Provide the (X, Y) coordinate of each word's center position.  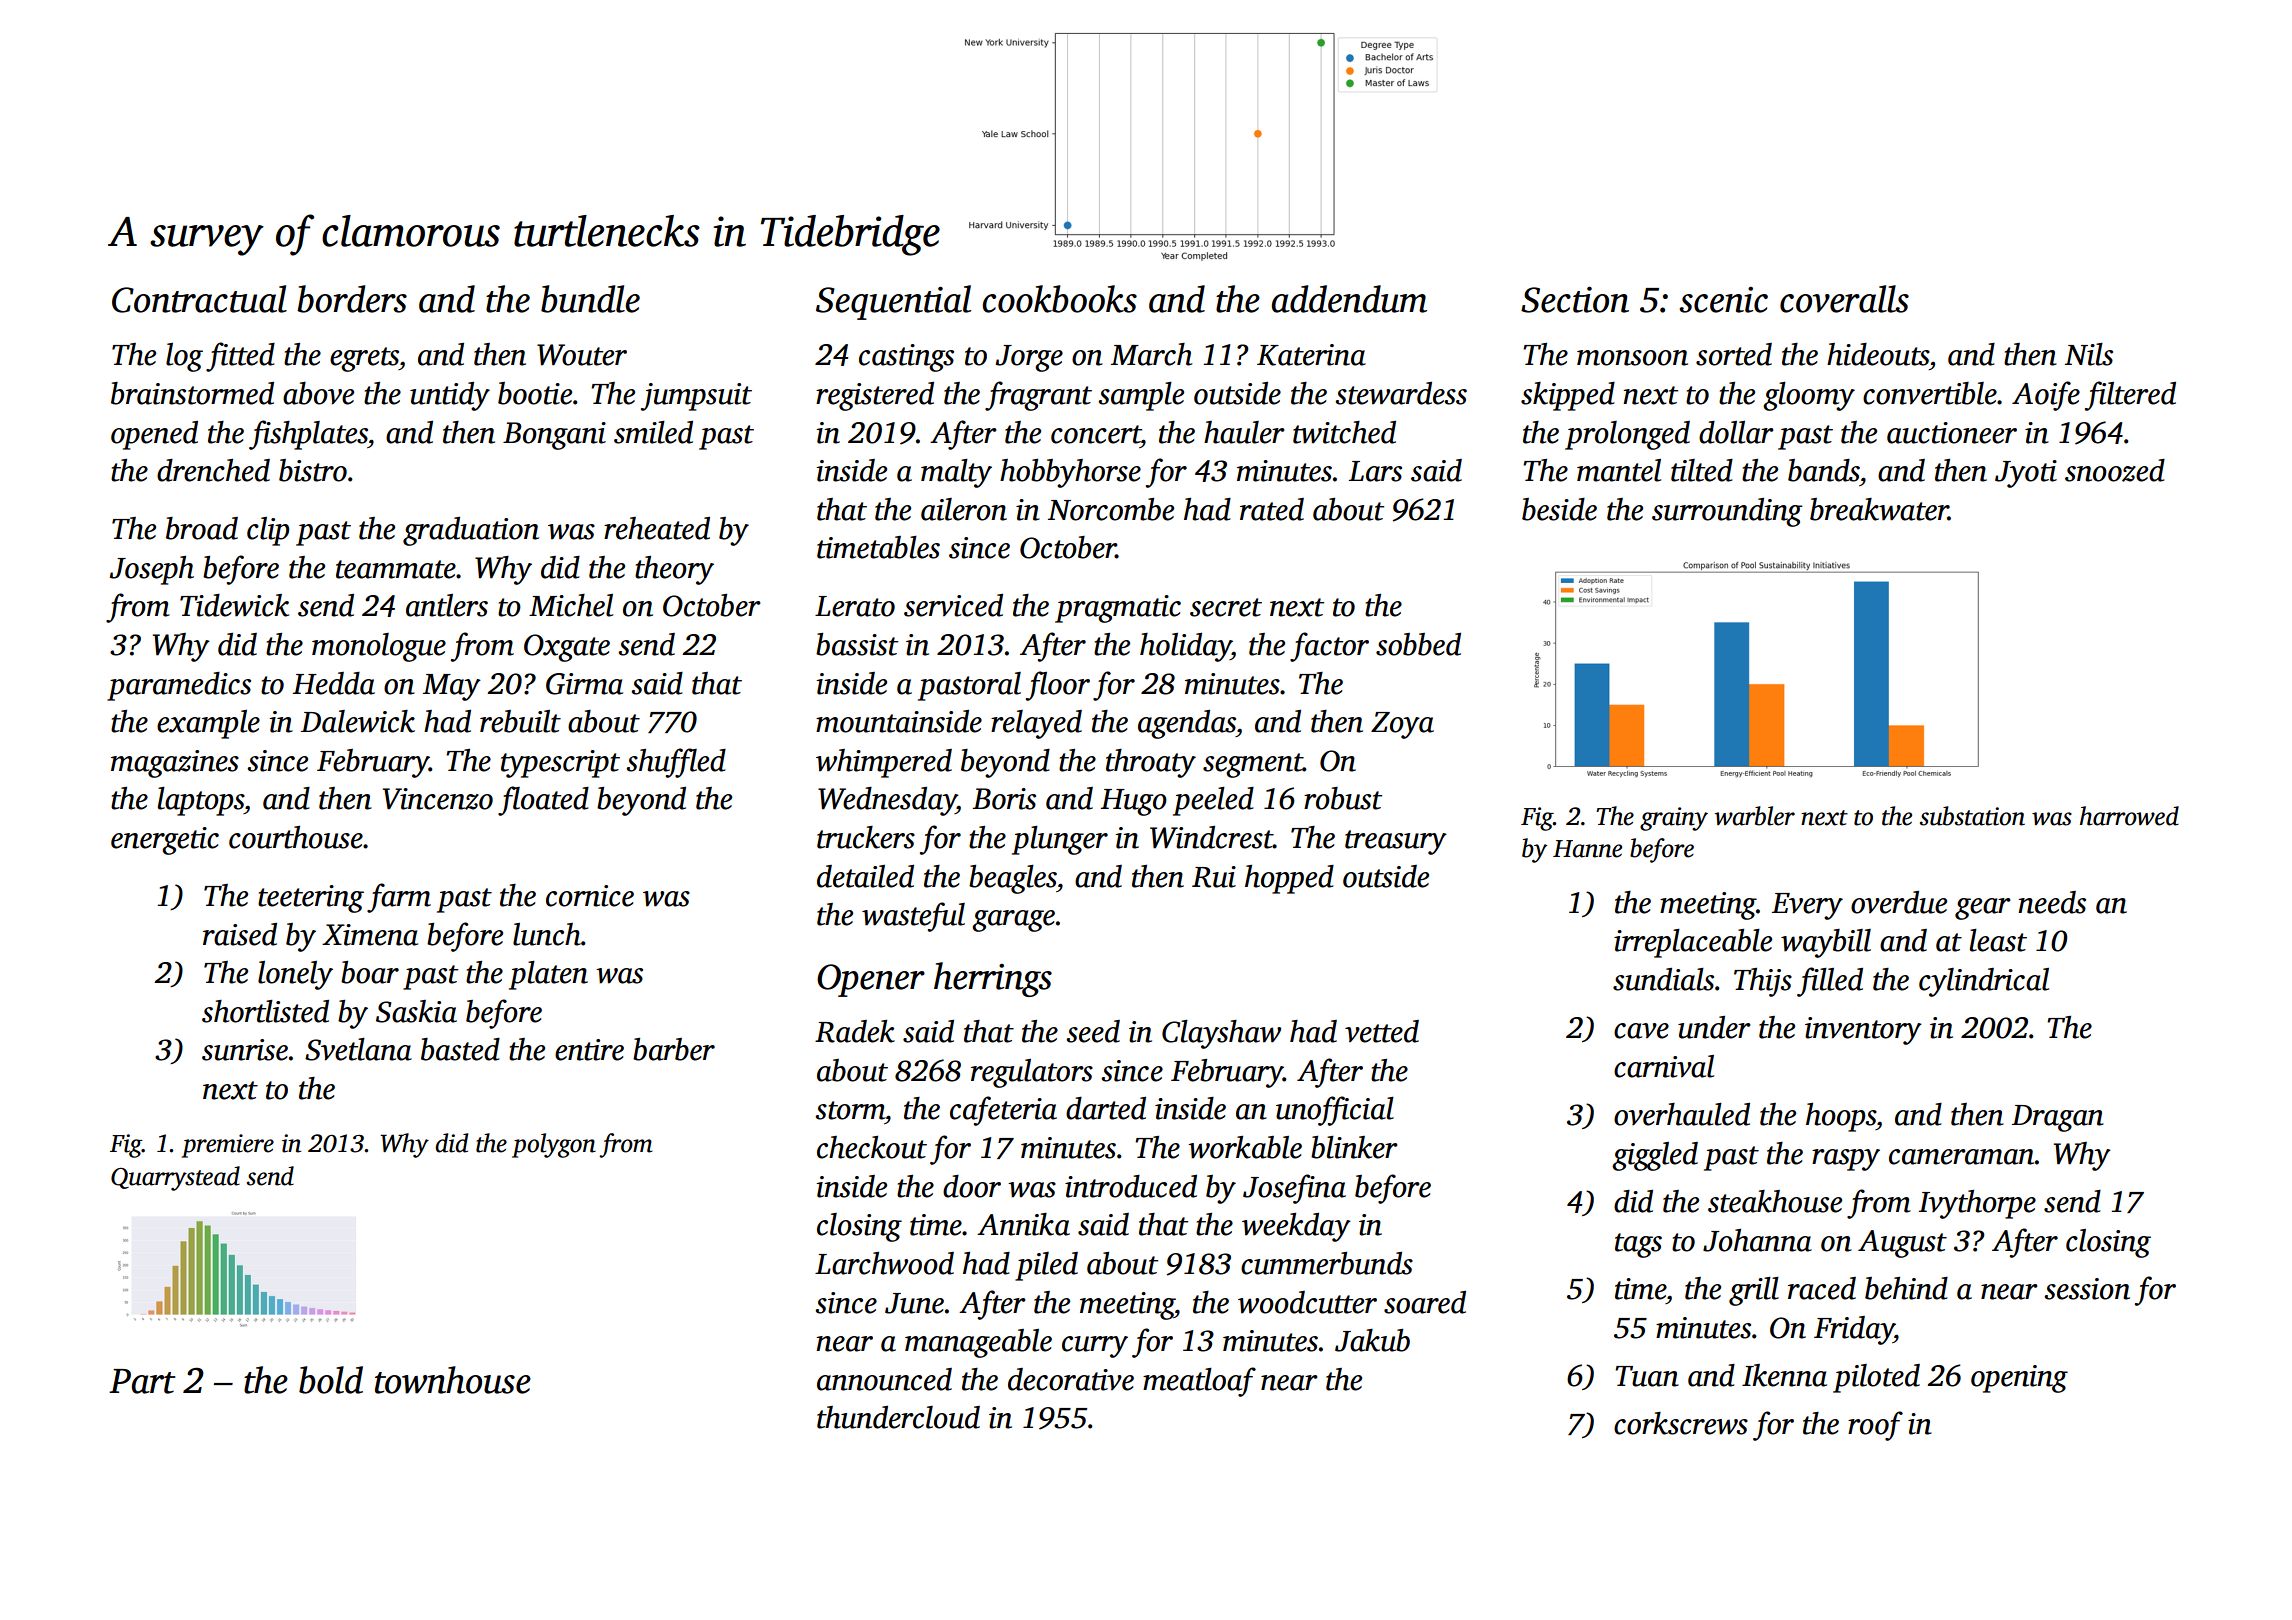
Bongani (554, 436)
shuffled (676, 763)
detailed (865, 876)
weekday (1296, 1227)
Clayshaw (1221, 1034)
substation (1972, 816)
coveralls (1844, 299)
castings (906, 358)
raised (240, 934)
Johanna (1757, 1240)
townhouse (453, 1380)
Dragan (2058, 1118)
